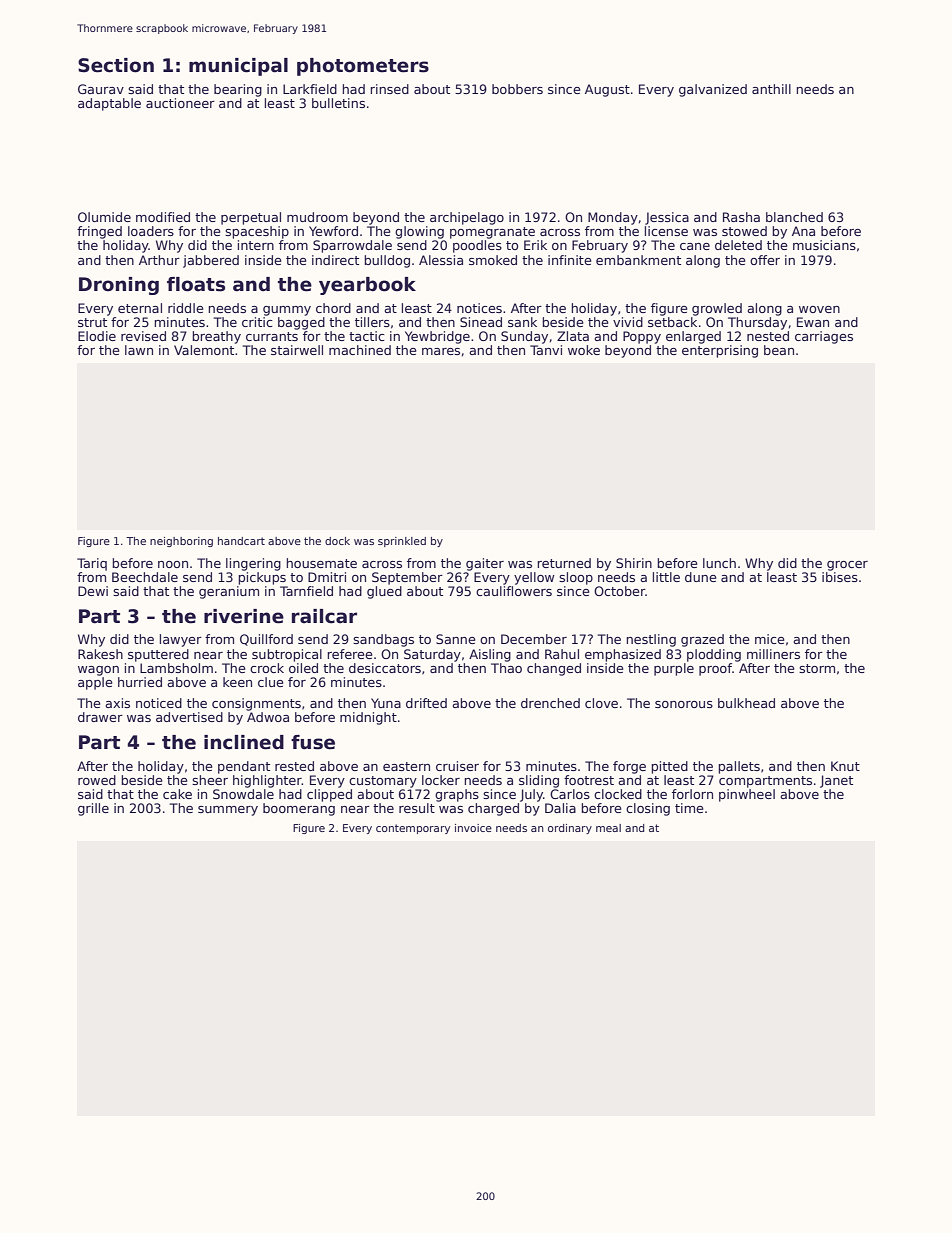 The width and height of the screenshot is (952, 1233). I want to click on anthill, so click(771, 89).
